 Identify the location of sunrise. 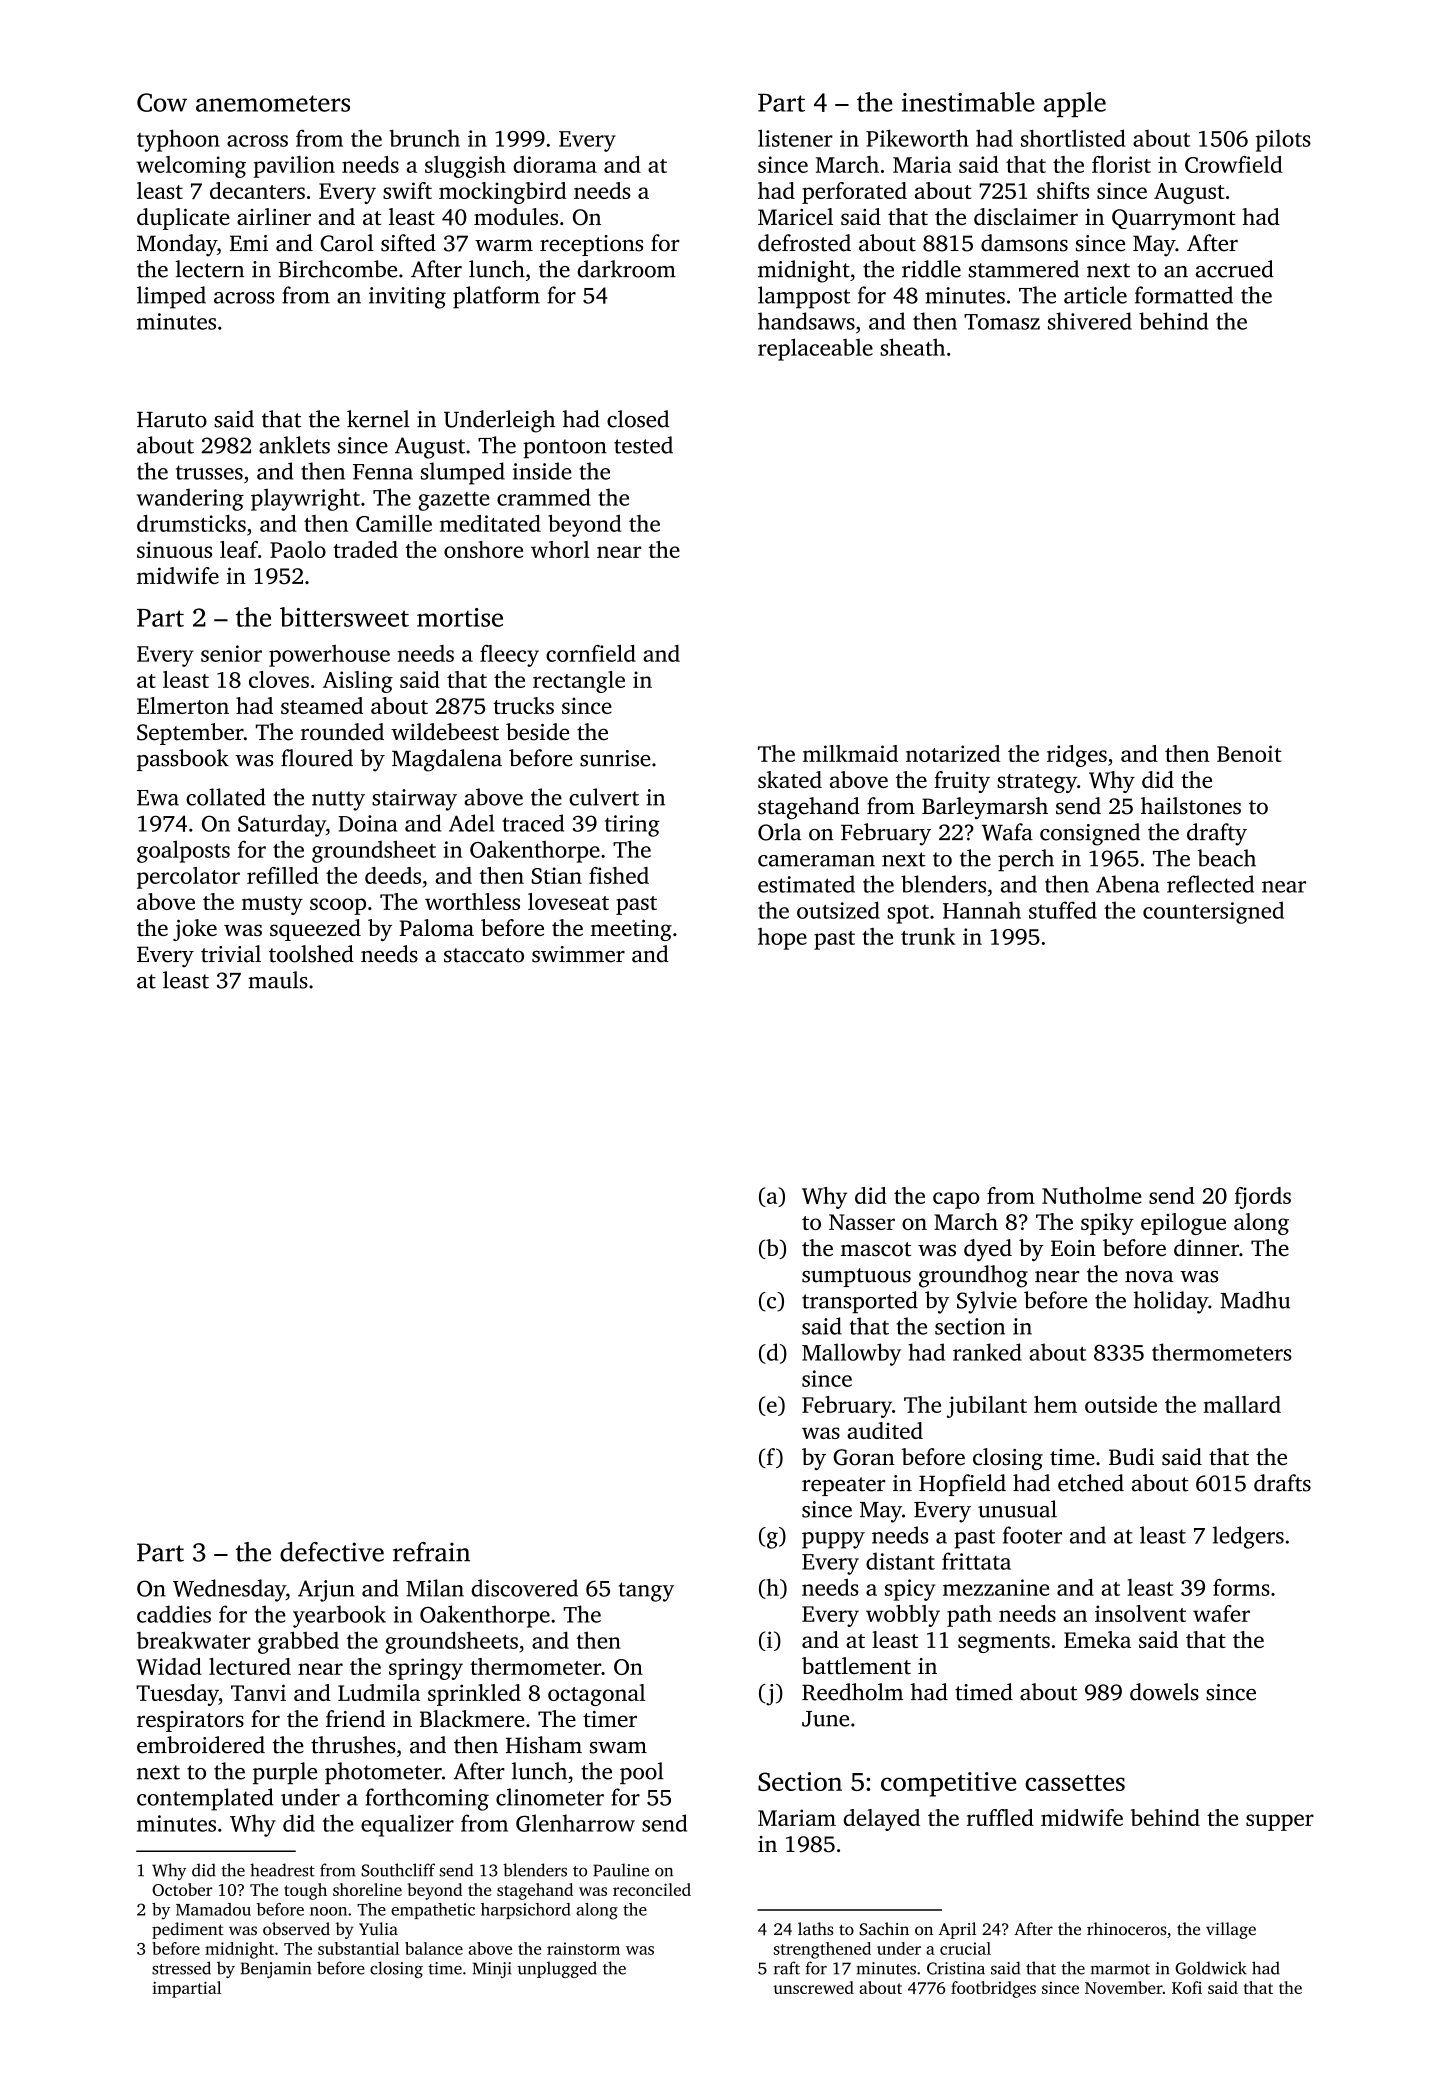
(615, 758).
